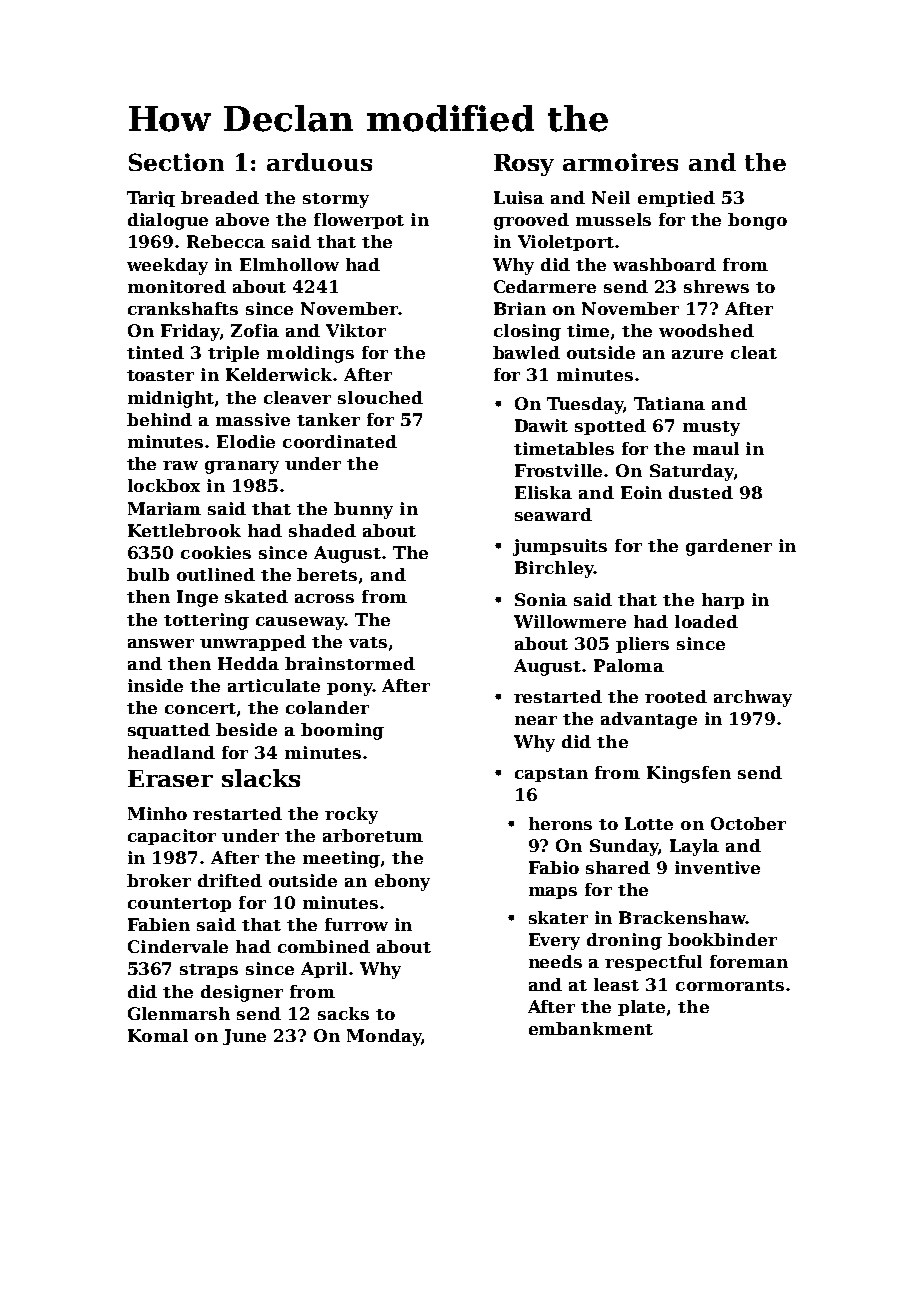 Image resolution: width=924 pixels, height=1311 pixels. What do you see at coordinates (730, 985) in the document?
I see `cormorants` at bounding box center [730, 985].
